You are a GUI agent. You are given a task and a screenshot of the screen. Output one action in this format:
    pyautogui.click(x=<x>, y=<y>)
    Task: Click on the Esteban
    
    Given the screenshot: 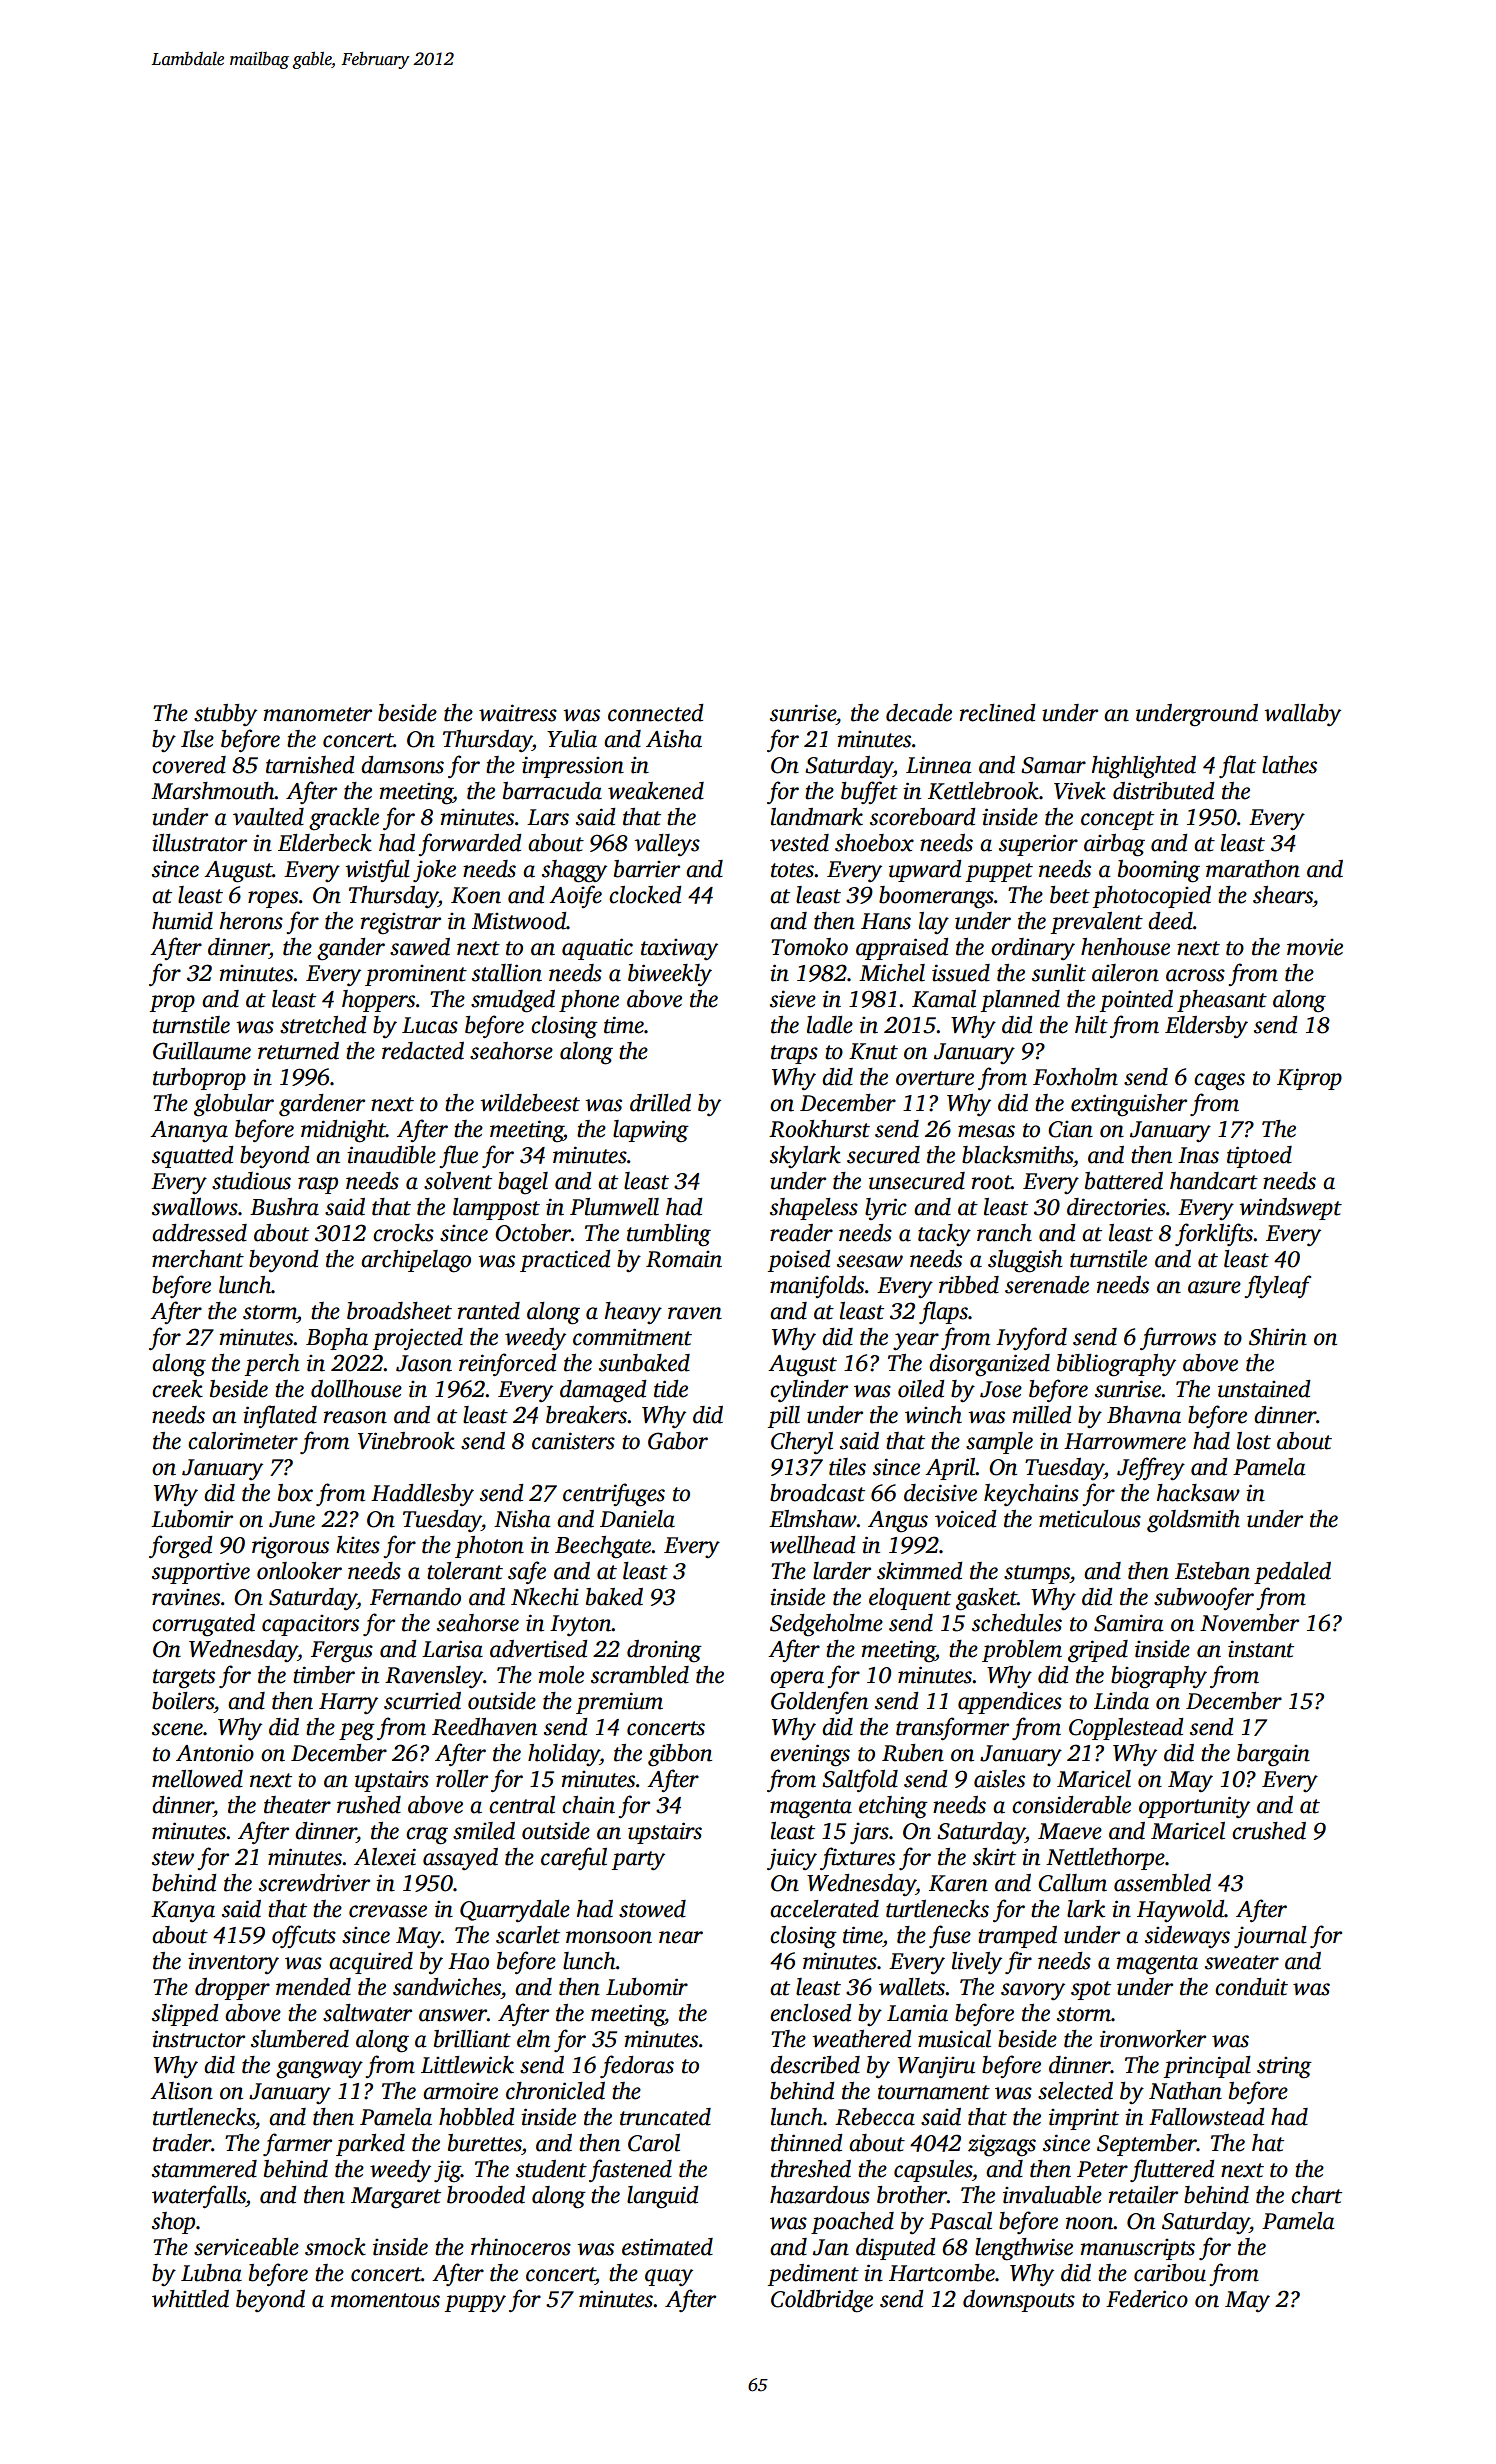 What is the action you would take?
    pyautogui.click(x=1212, y=1571)
